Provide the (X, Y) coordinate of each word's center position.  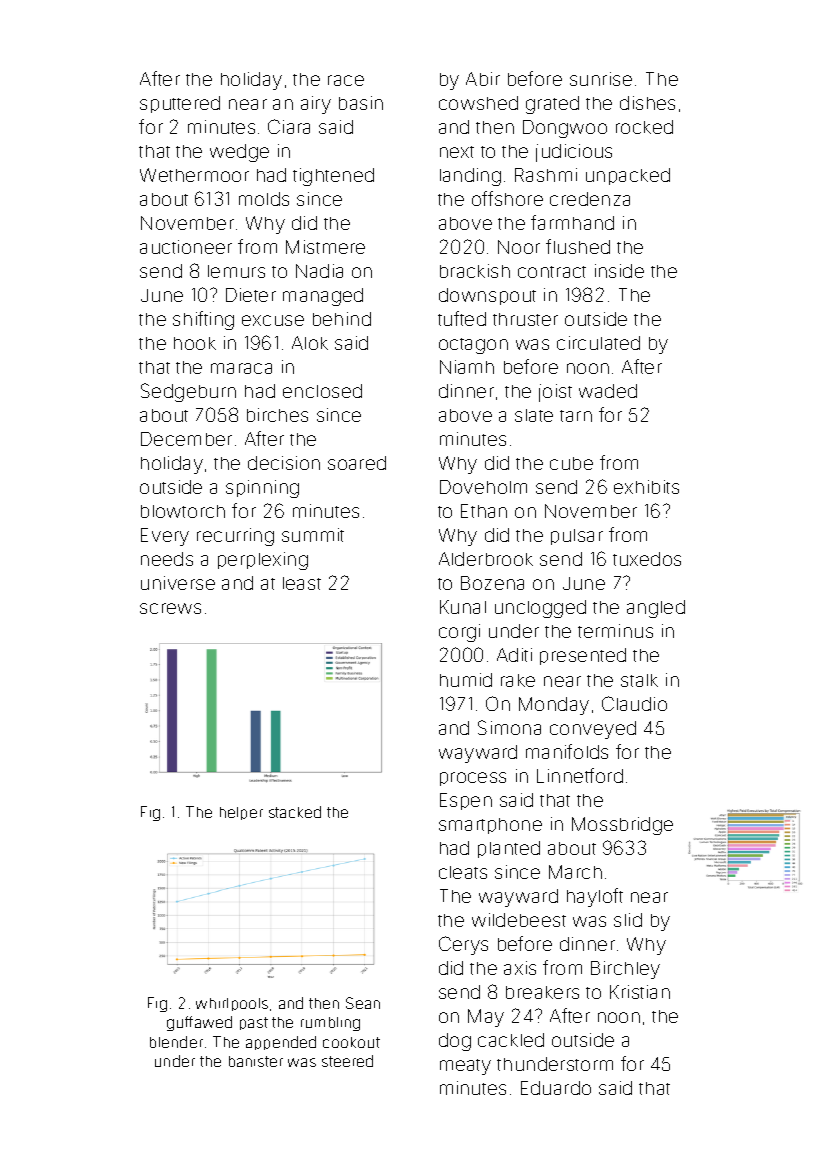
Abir (483, 79)
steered (347, 1061)
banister (256, 1061)
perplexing (263, 561)
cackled (511, 1040)
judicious (574, 153)
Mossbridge (622, 826)
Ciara (289, 126)
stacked (295, 812)
